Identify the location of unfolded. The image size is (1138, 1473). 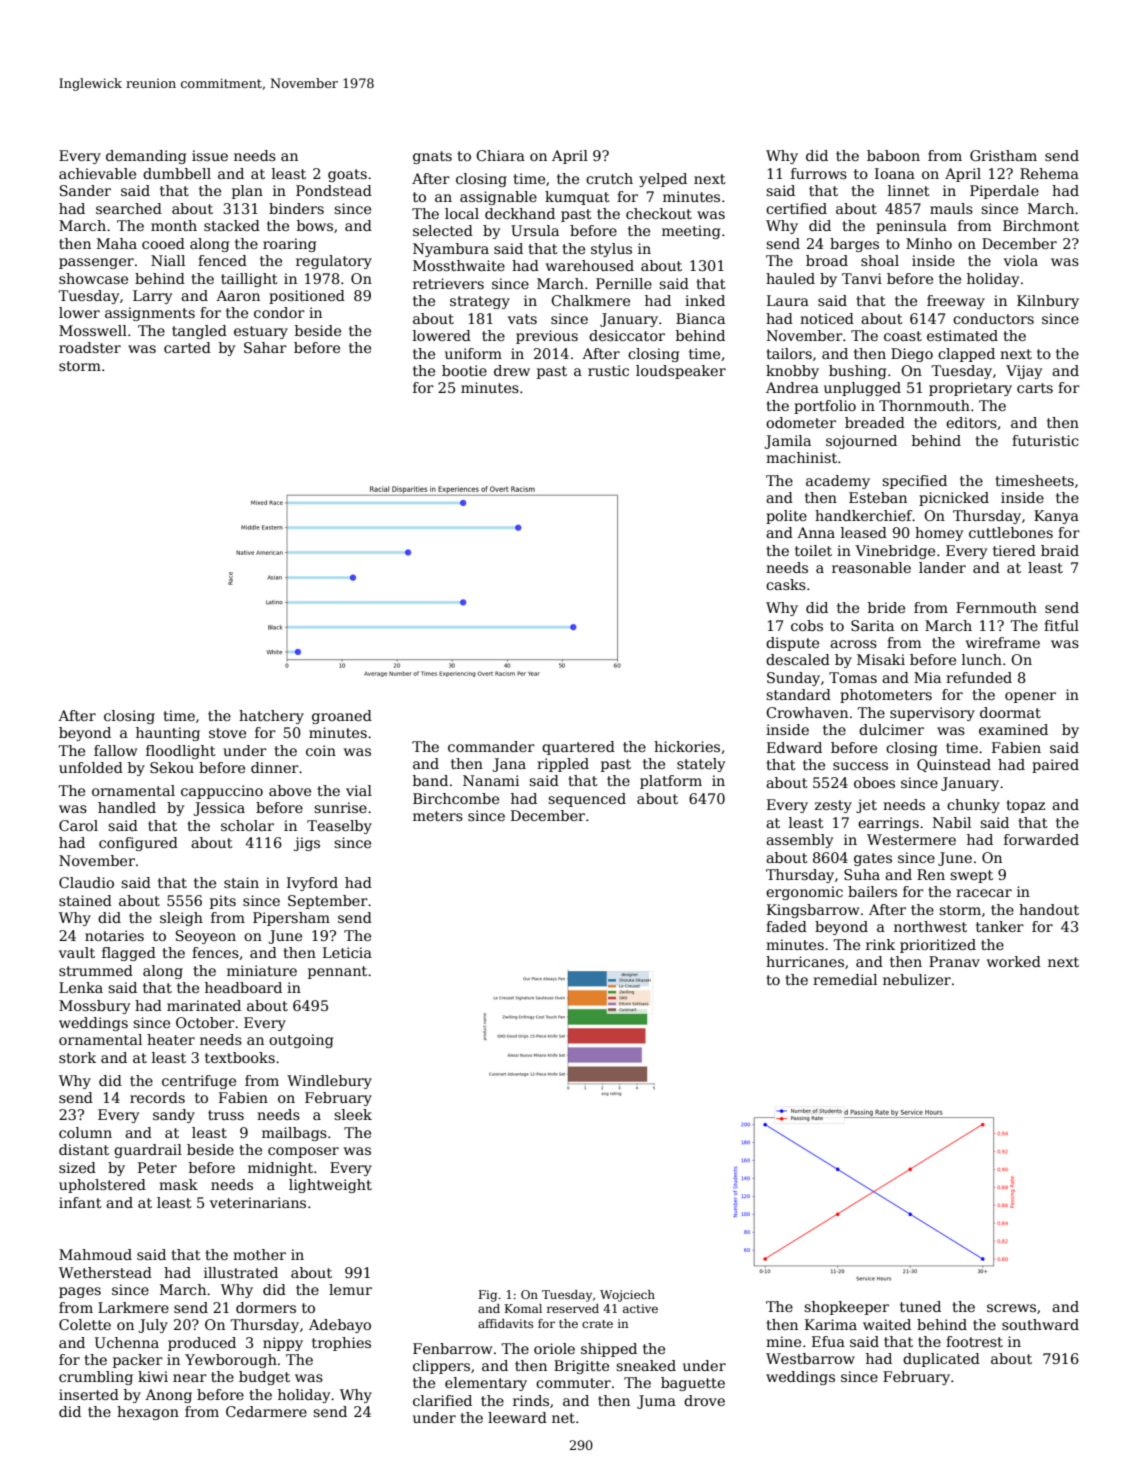
(91, 767).
